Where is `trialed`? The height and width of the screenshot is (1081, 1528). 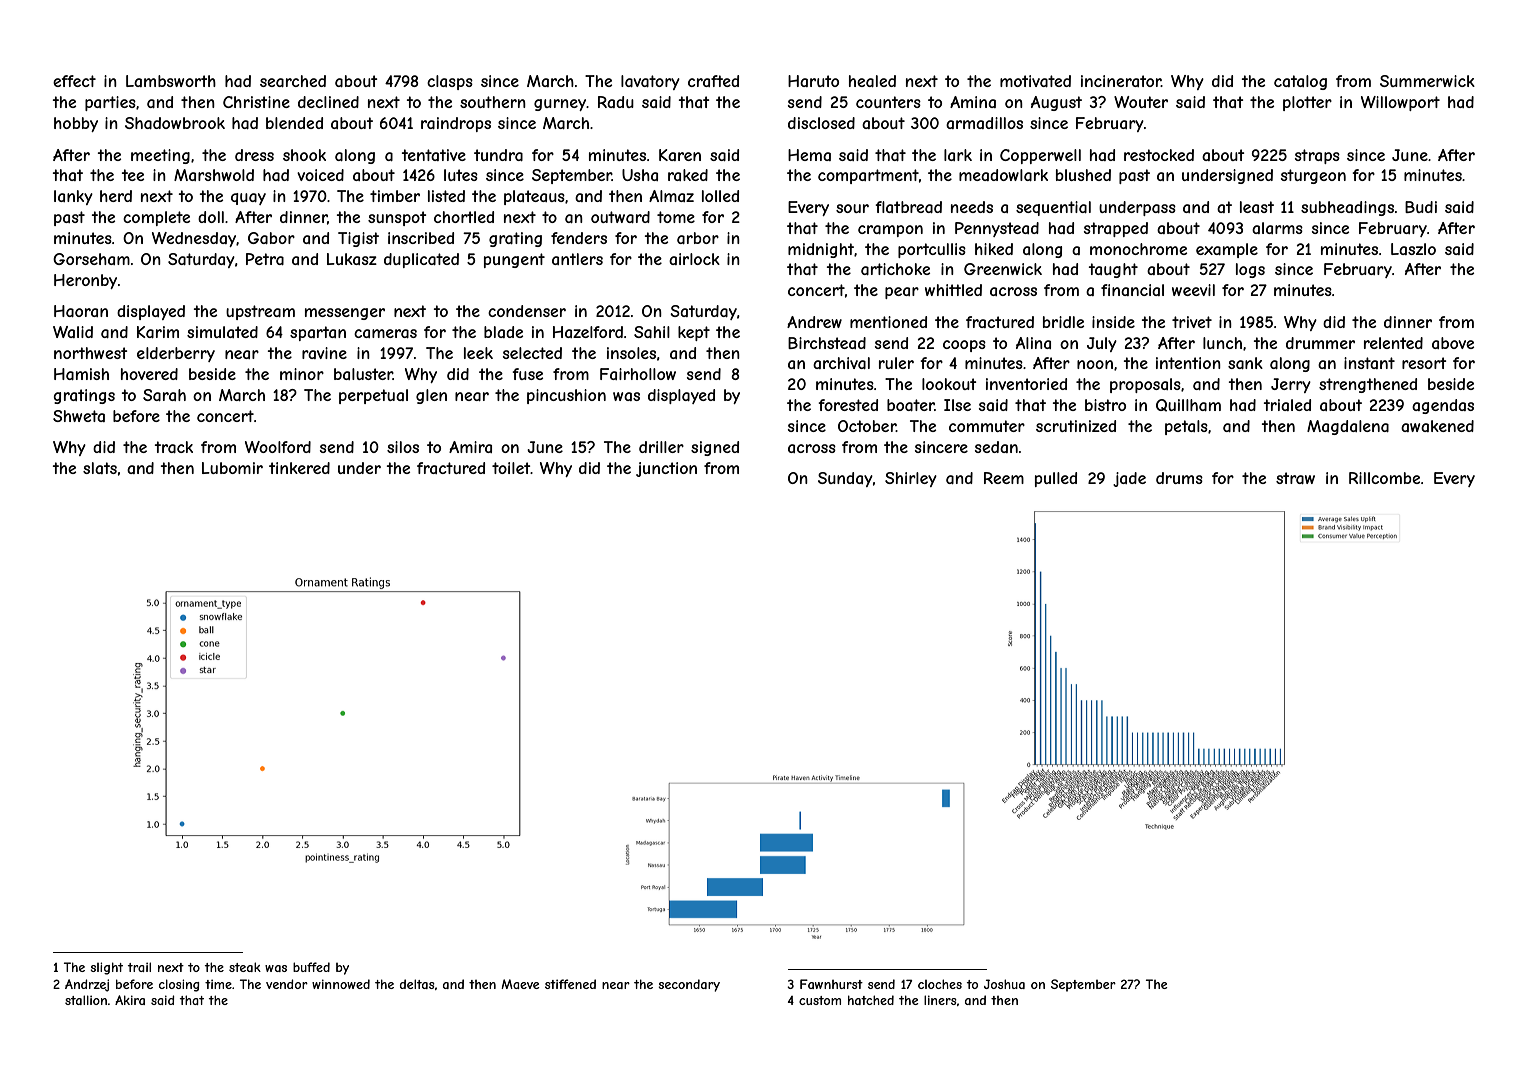
trialed is located at coordinates (1287, 405).
